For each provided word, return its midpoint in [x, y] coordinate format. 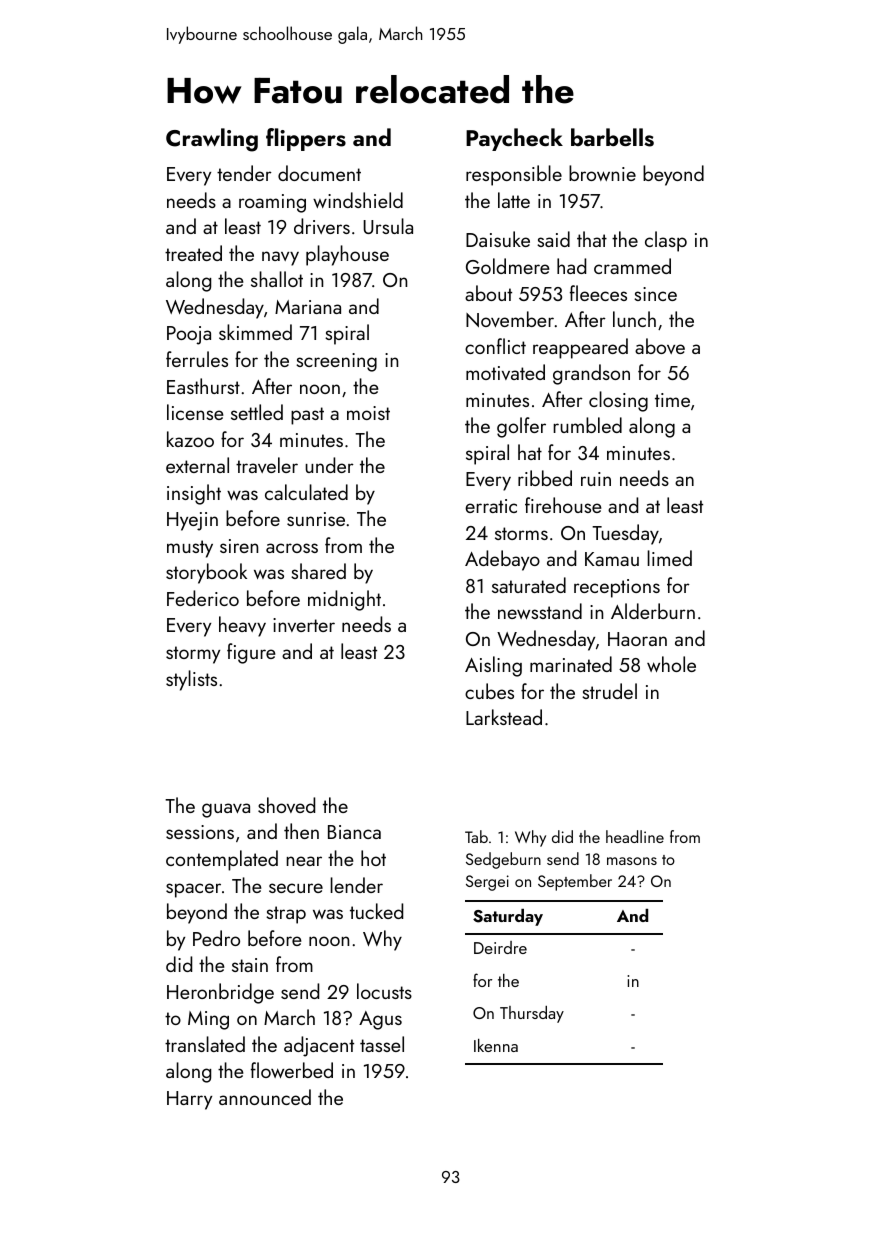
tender [244, 173]
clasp [666, 241]
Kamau [612, 559]
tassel [382, 1044]
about [488, 293]
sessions [200, 832]
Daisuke [498, 239]
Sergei [487, 883]
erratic [491, 506]
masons [632, 861]
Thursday [532, 1014]
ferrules [197, 359]
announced [265, 1097]
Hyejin [192, 521]
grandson [591, 374]
